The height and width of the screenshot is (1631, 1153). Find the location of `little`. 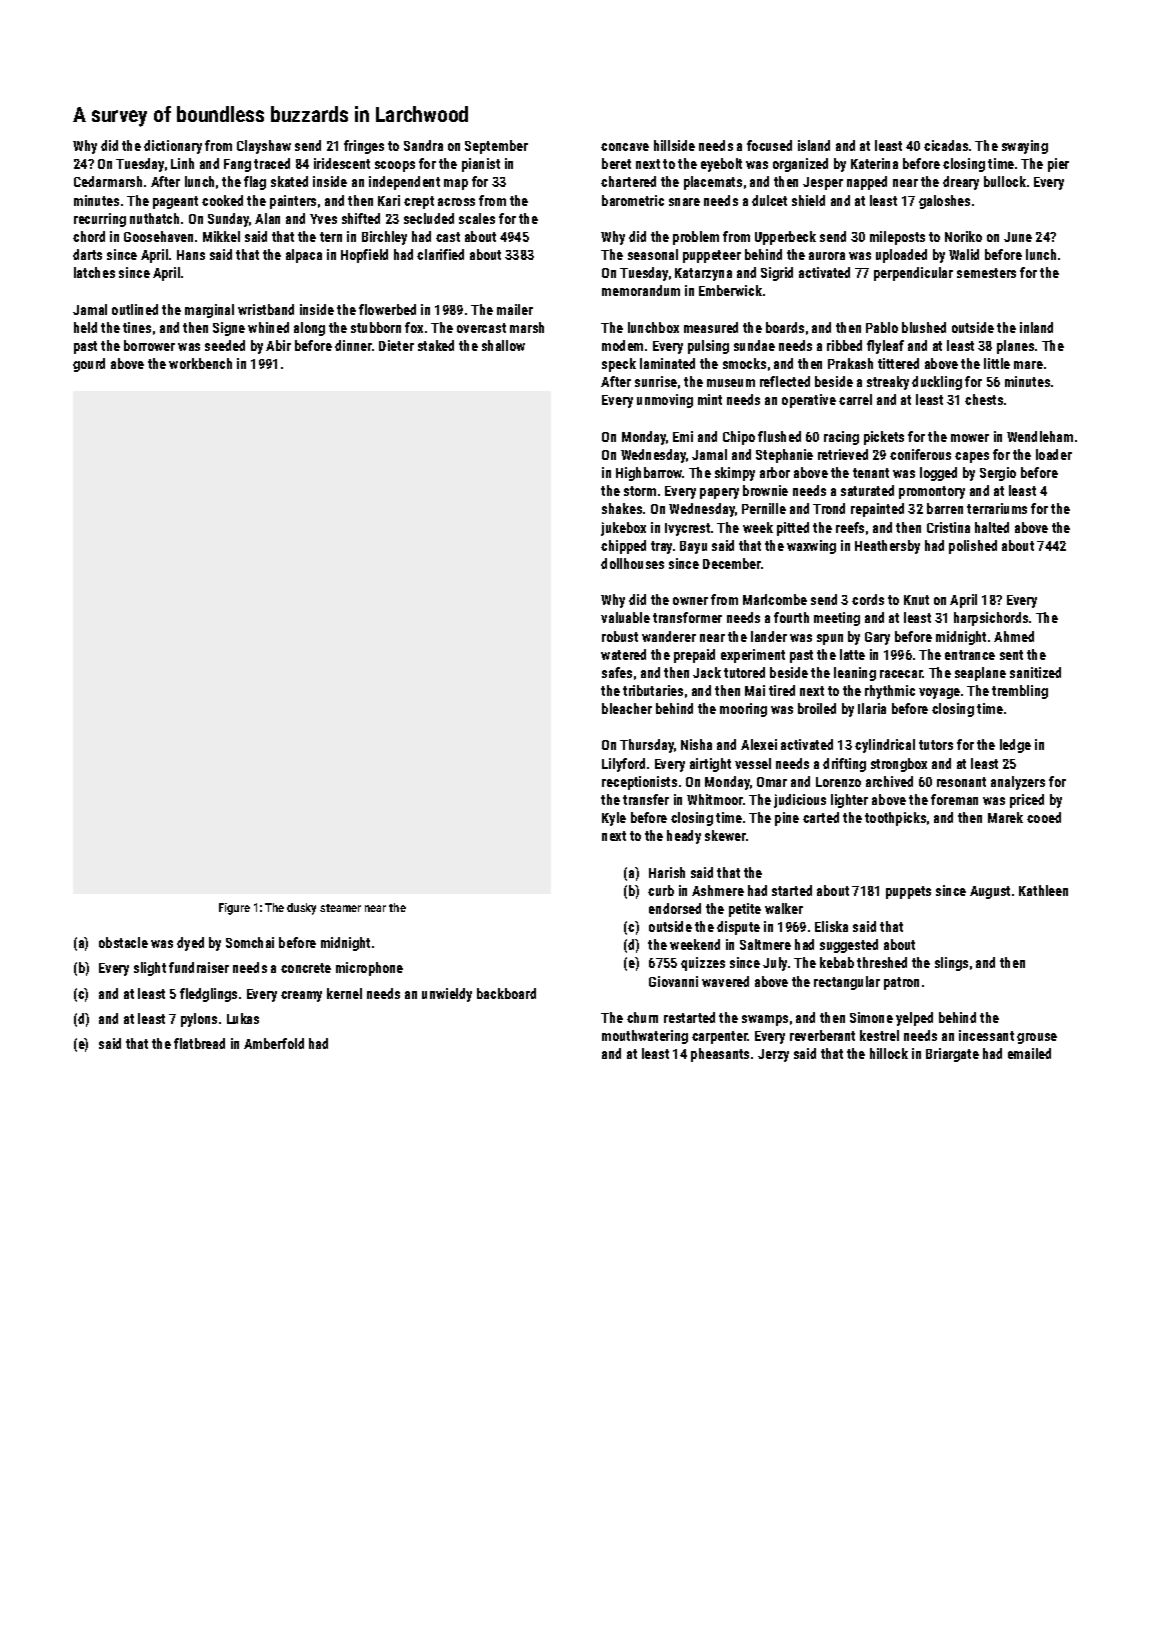

little is located at coordinates (997, 363).
